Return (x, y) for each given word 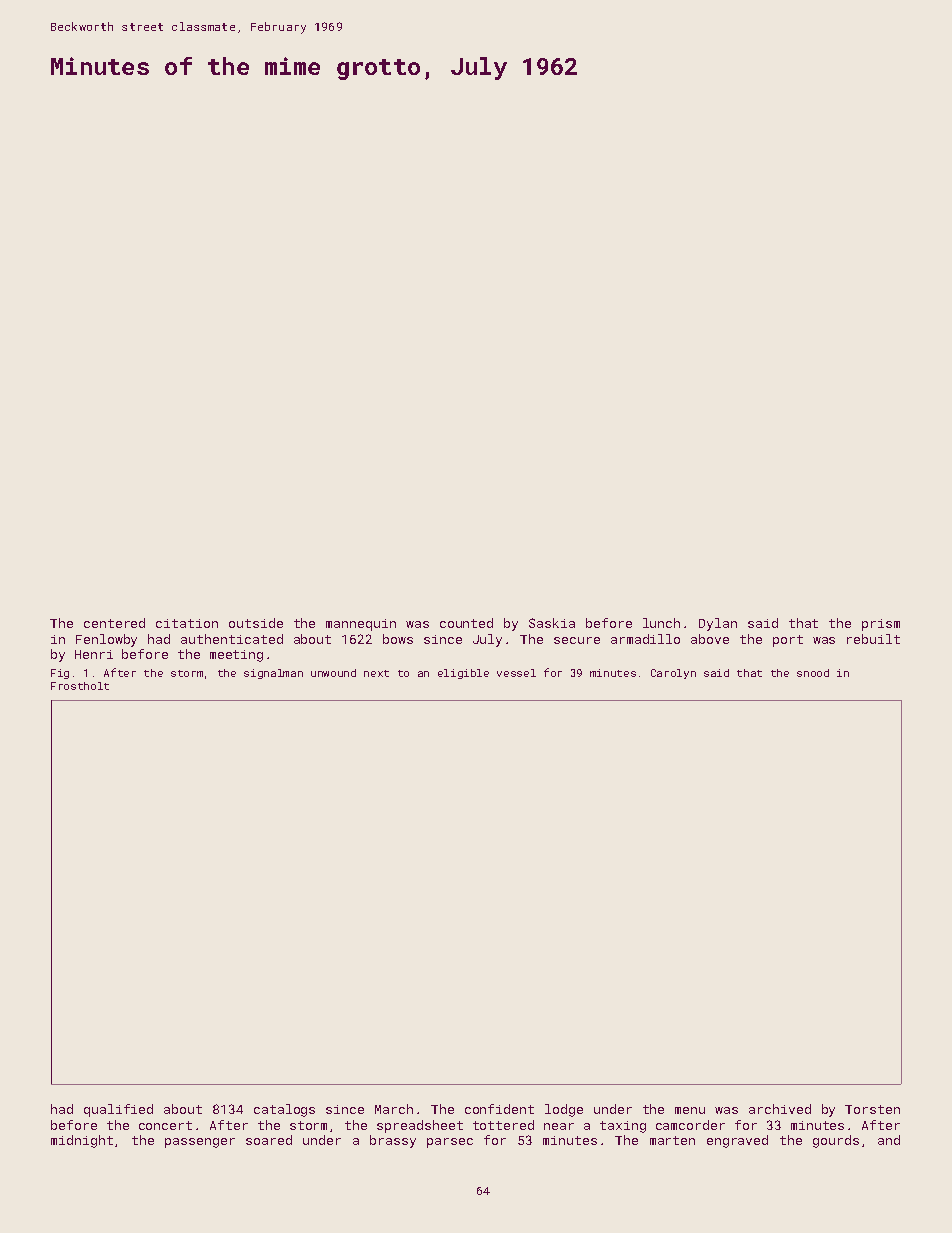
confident (499, 1109)
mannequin (361, 625)
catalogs (284, 1110)
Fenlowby (106, 640)
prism (881, 625)
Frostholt (80, 686)
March (394, 1109)
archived (780, 1109)
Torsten (872, 1109)
